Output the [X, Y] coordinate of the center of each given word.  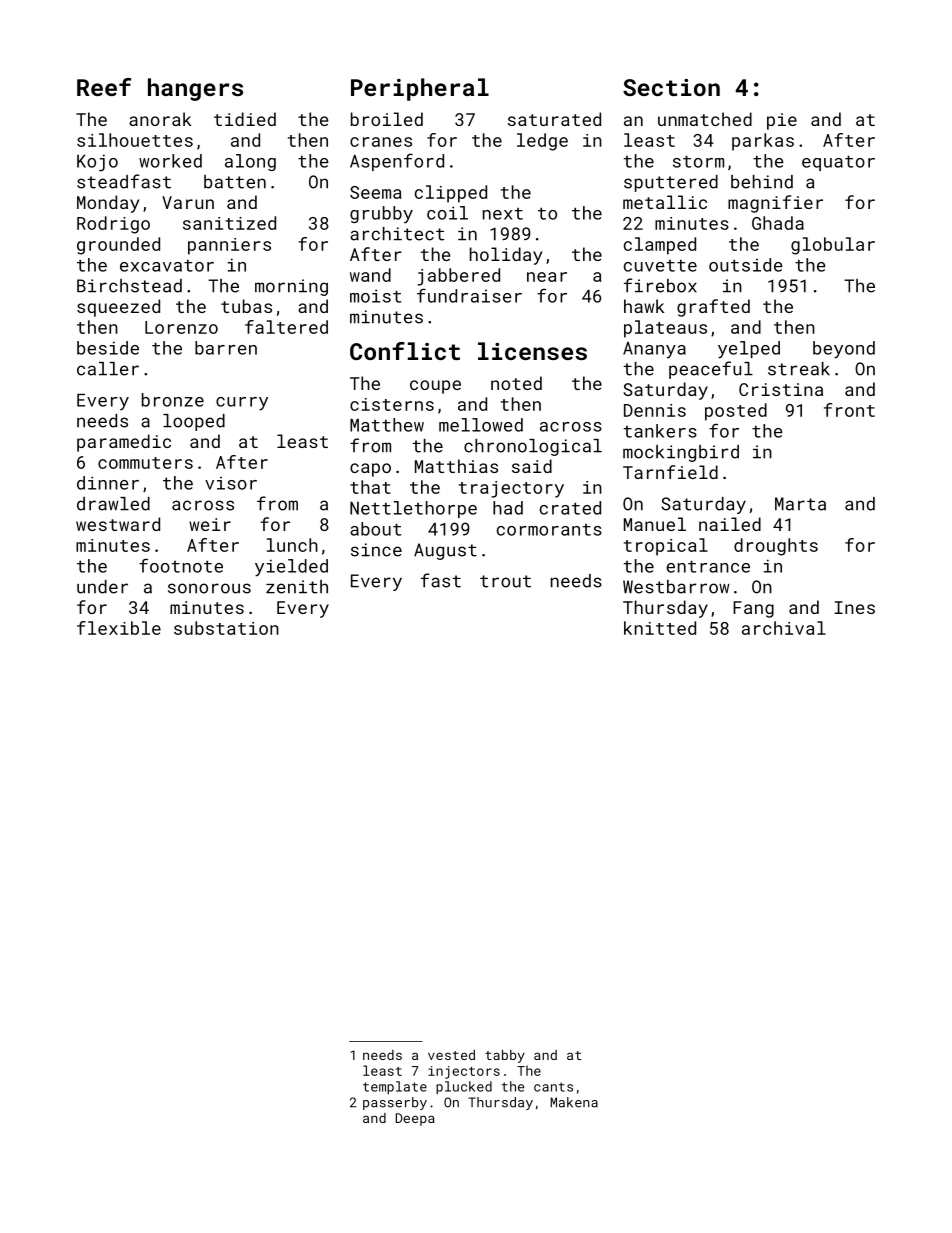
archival [784, 628]
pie [782, 121]
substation [226, 628]
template [395, 1087]
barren [226, 348]
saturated [554, 119]
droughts [776, 547]
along [250, 162]
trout [505, 581]
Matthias [456, 466]
